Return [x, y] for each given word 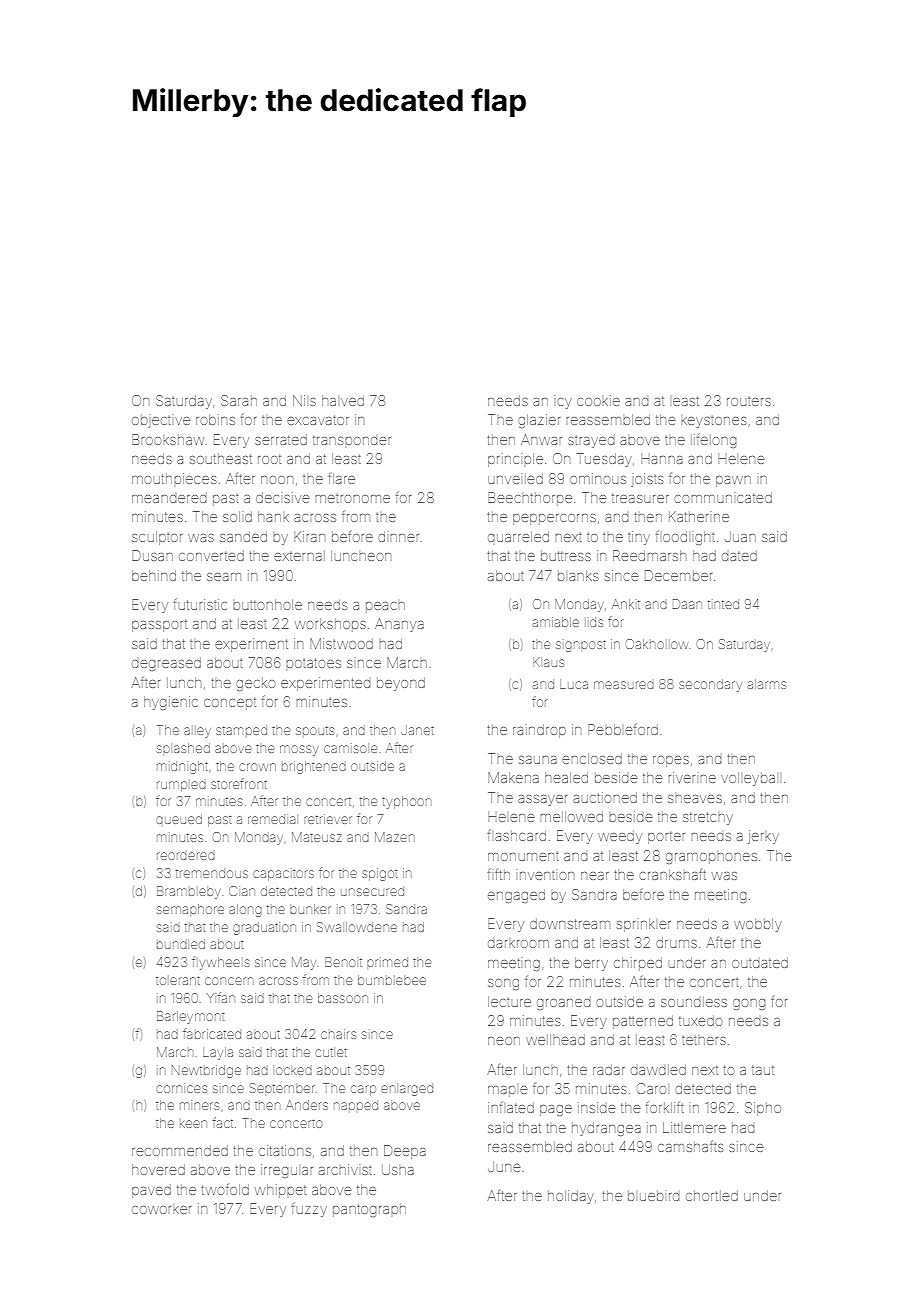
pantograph [369, 1210]
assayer [542, 800]
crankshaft [672, 874]
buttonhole [267, 604]
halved [343, 400]
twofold [225, 1189]
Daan [687, 604]
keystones [713, 422]
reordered [186, 856]
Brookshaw [168, 439]
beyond [401, 684]
